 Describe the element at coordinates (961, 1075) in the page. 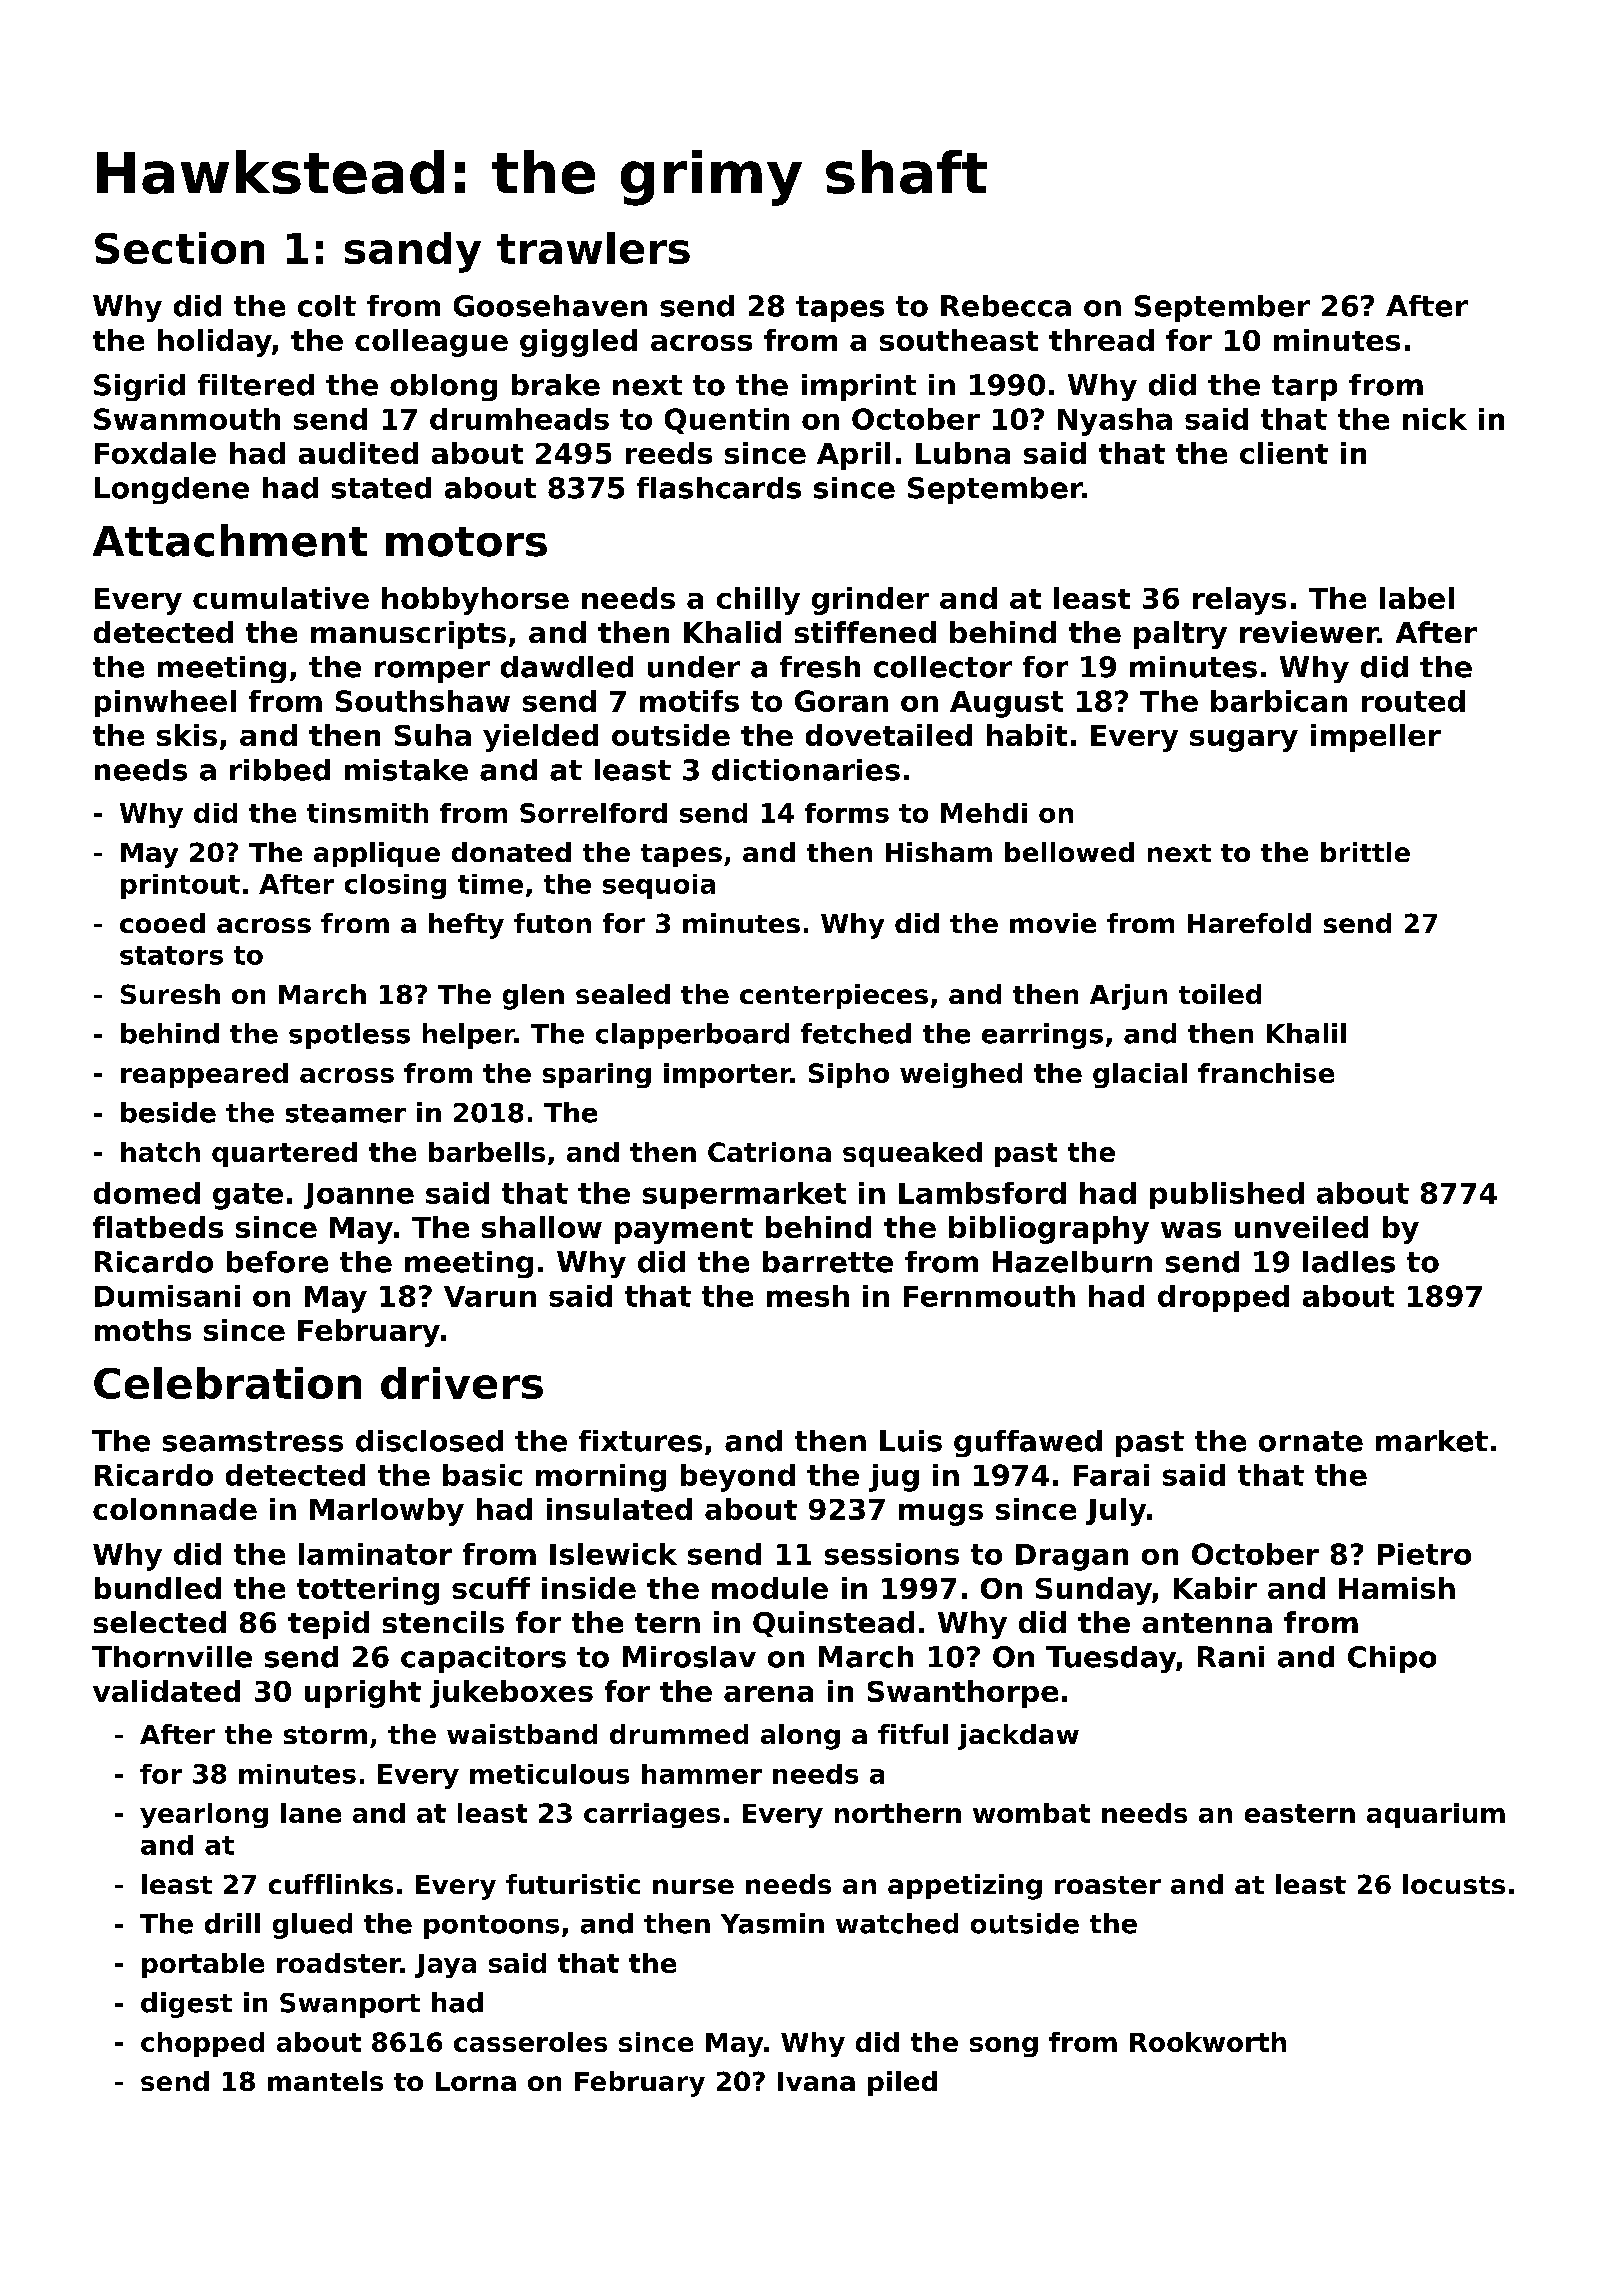

I see `weighed` at that location.
